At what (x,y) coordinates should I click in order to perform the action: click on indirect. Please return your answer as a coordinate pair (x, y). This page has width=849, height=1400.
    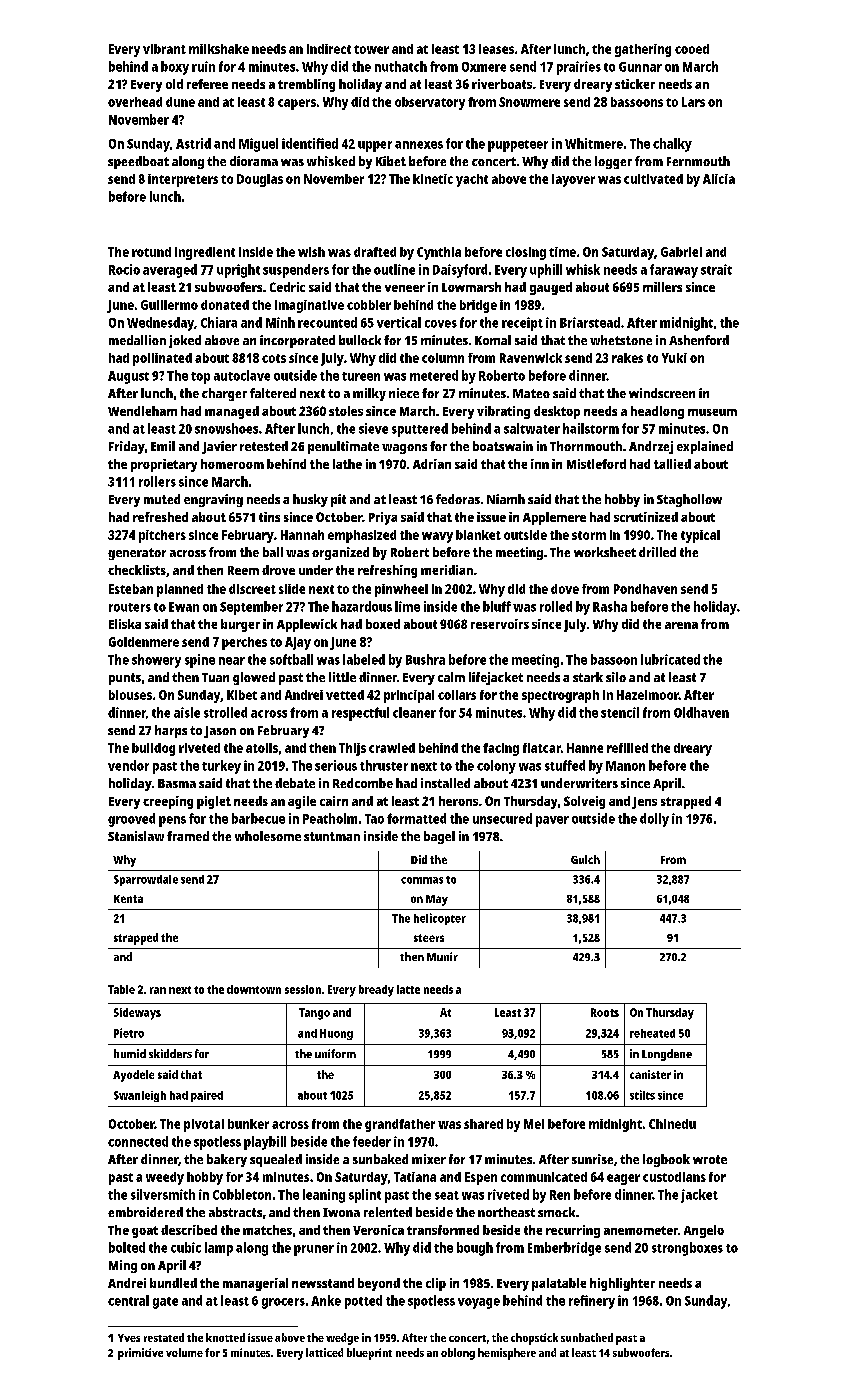
    Looking at the image, I should click on (329, 49).
